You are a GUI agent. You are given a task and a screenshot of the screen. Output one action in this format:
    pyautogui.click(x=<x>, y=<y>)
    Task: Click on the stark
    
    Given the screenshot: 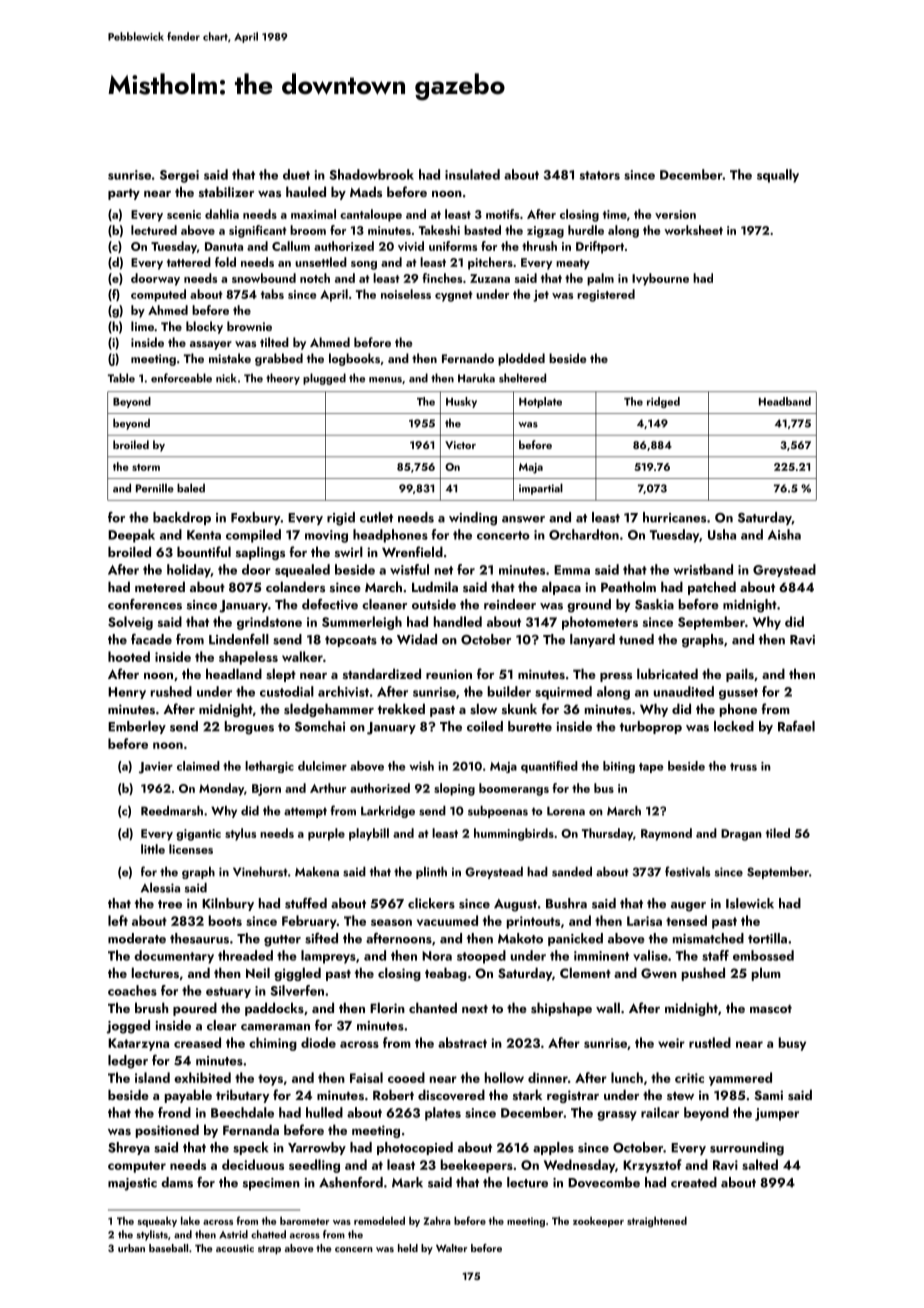 What is the action you would take?
    pyautogui.click(x=527, y=1094)
